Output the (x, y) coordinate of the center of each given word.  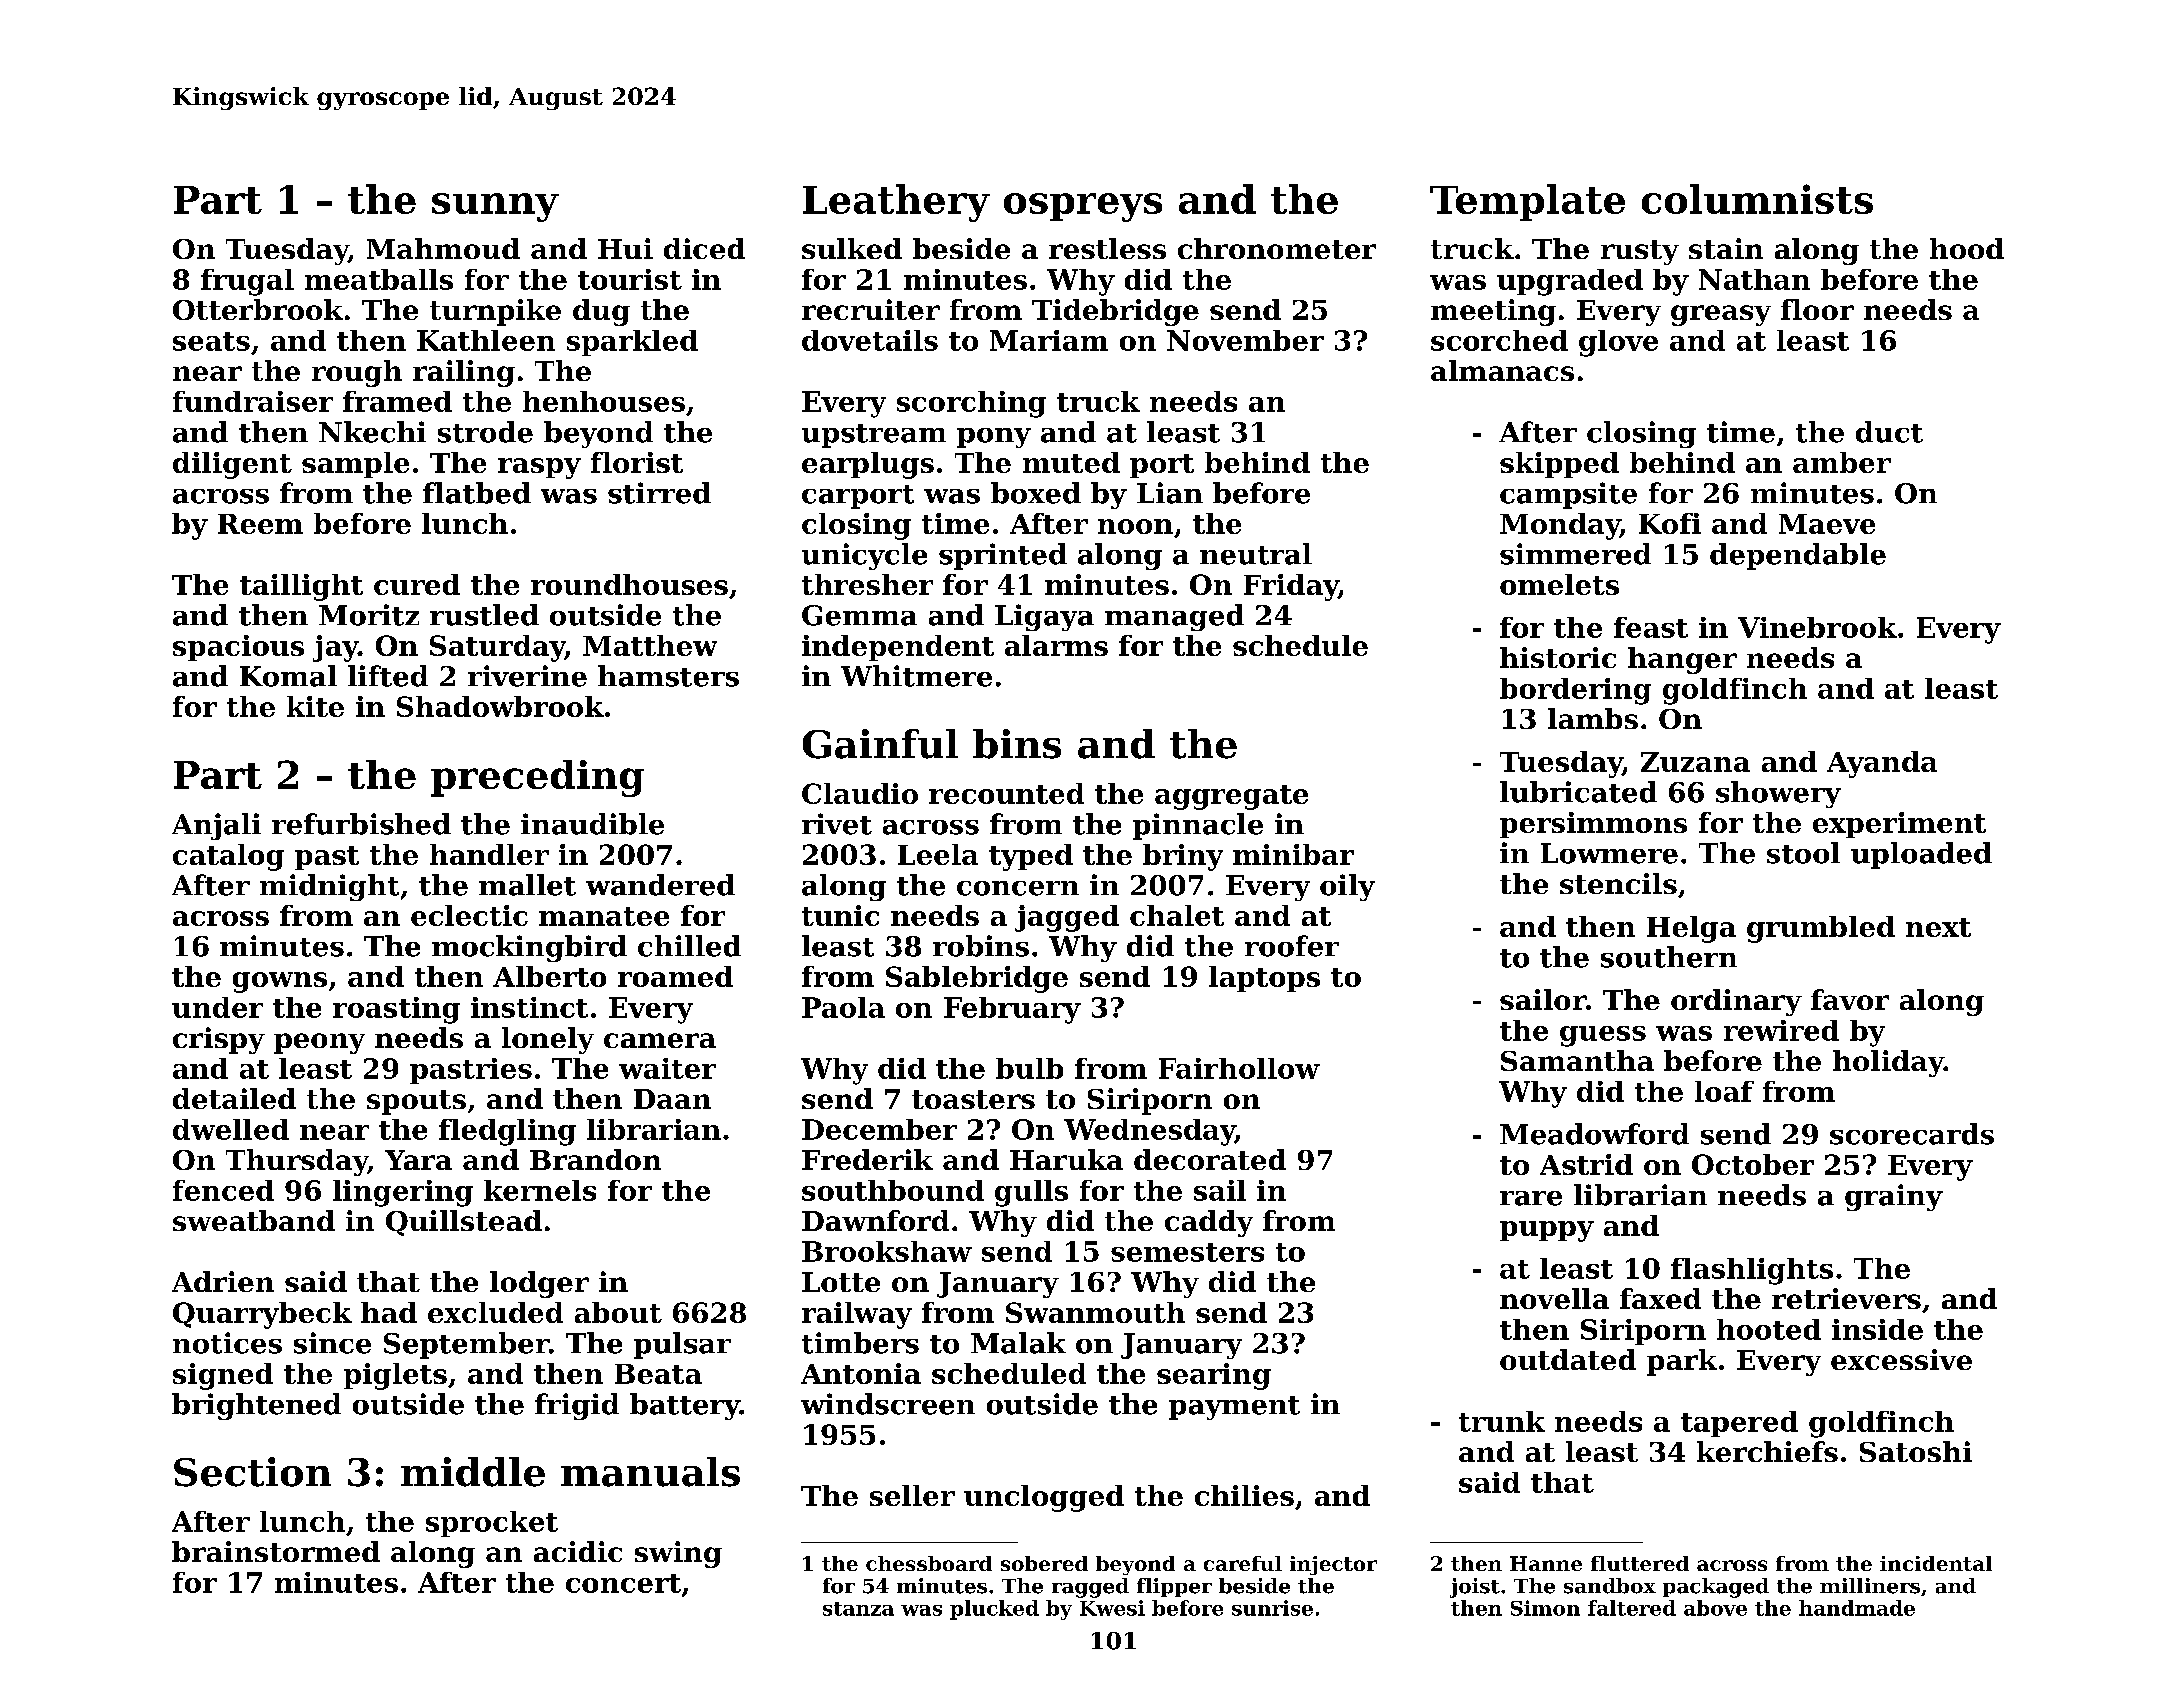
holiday (1888, 1063)
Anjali (216, 826)
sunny (495, 207)
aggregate (1231, 797)
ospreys (1083, 207)
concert (623, 1583)
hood (1967, 248)
